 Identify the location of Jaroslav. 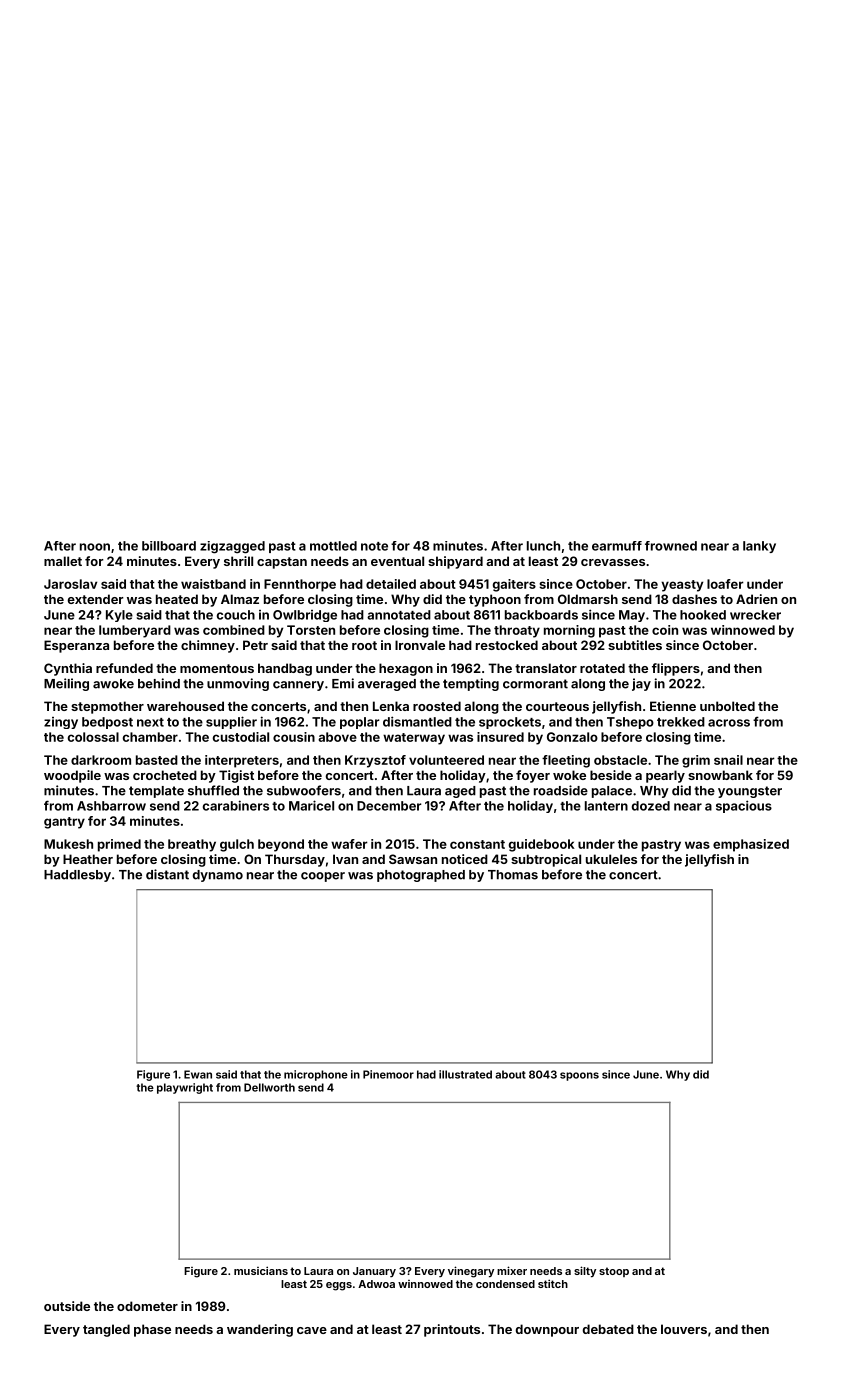
(70, 584).
